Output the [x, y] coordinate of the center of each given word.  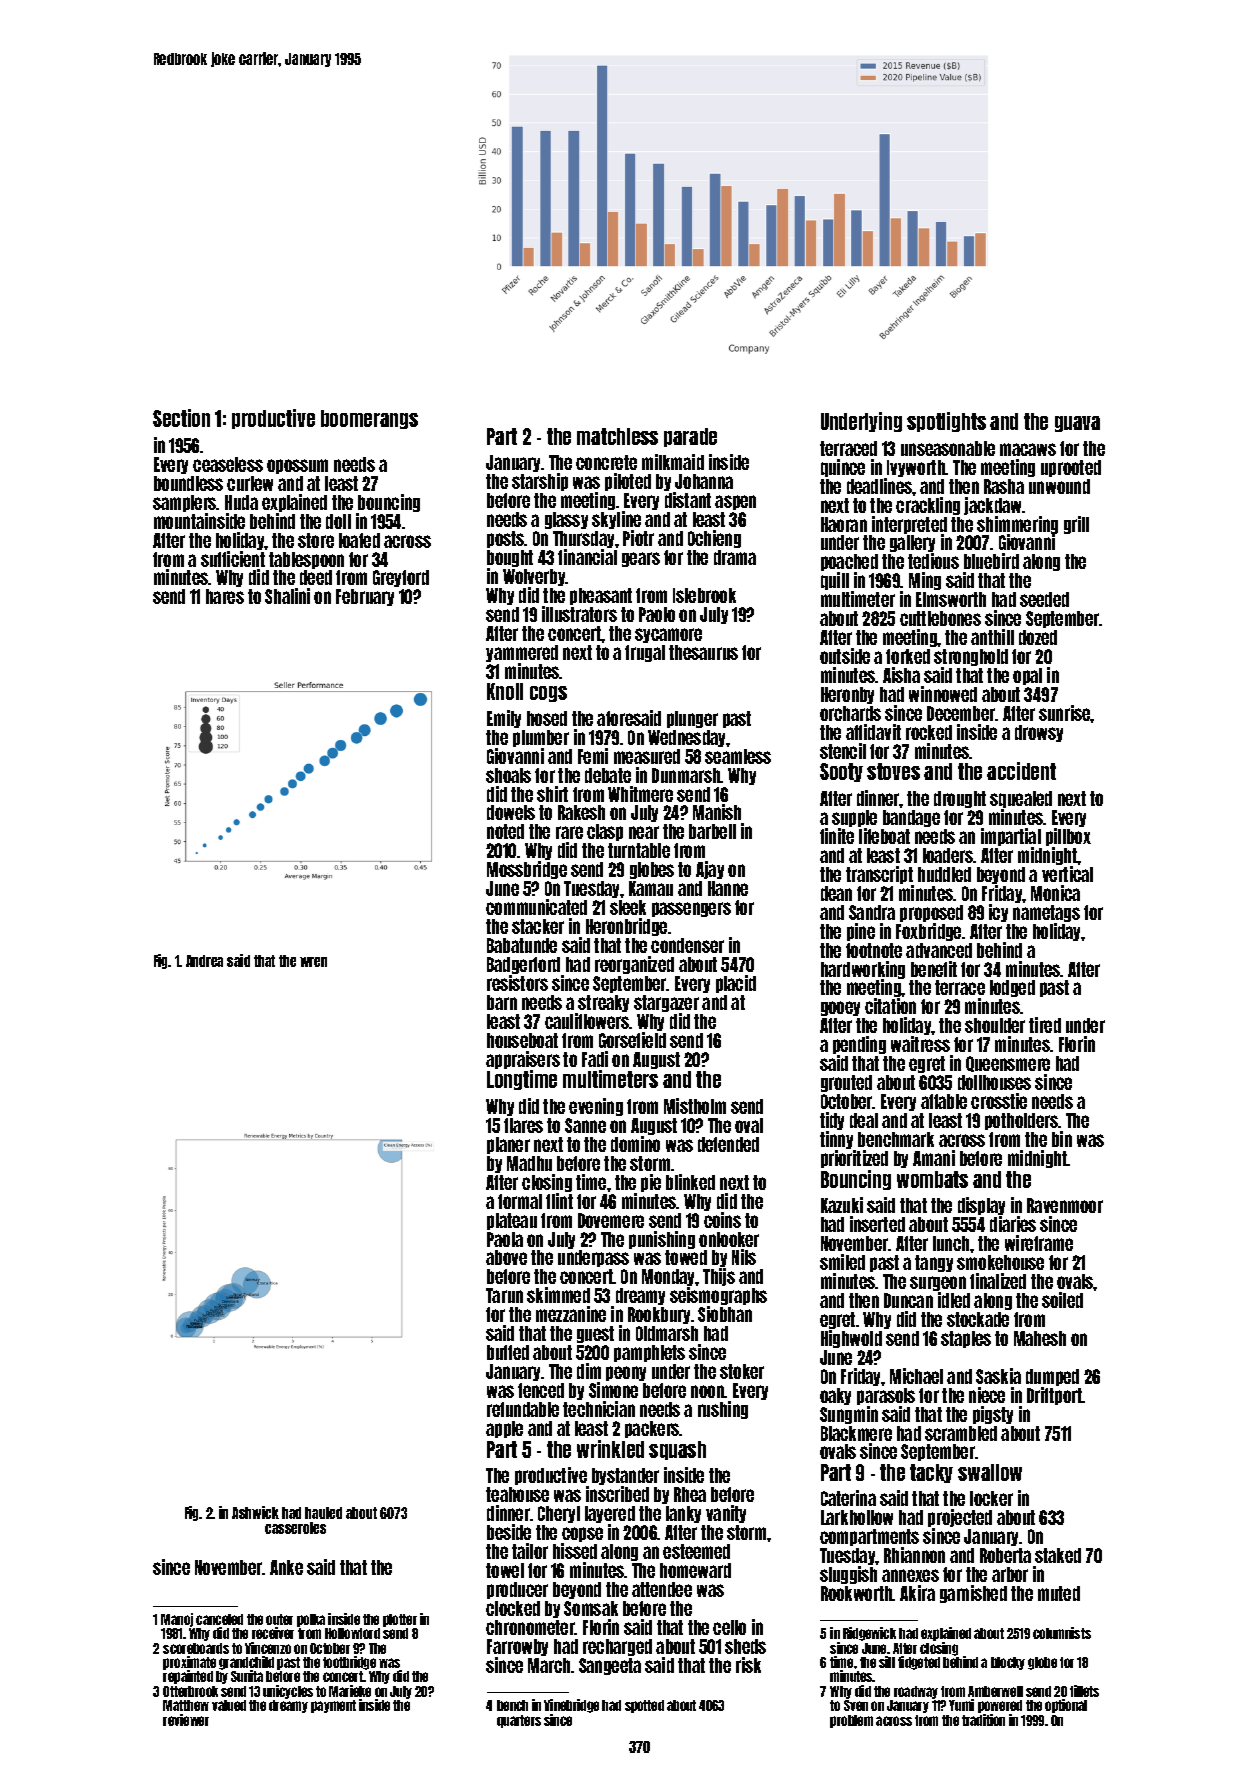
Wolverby [534, 577]
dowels [511, 812]
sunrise [1064, 713]
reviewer [186, 1720]
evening [596, 1107]
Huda [241, 502]
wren [313, 962]
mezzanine [571, 1314]
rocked [929, 732]
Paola [505, 1239]
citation [890, 1006]
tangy [934, 1263]
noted [505, 831]
